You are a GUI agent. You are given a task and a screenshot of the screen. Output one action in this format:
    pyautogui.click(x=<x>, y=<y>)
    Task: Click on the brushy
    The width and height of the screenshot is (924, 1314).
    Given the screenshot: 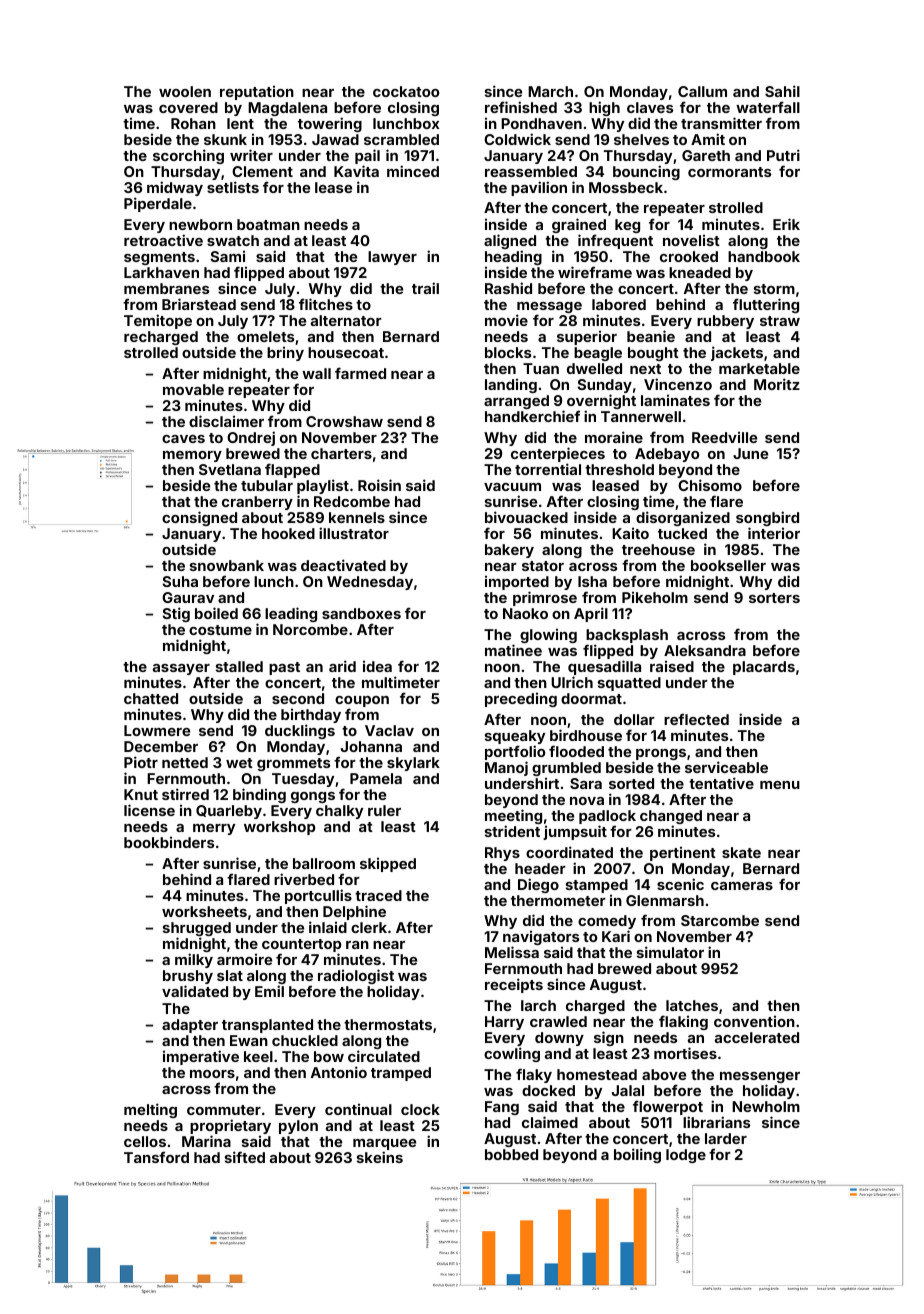 What is the action you would take?
    pyautogui.click(x=188, y=978)
